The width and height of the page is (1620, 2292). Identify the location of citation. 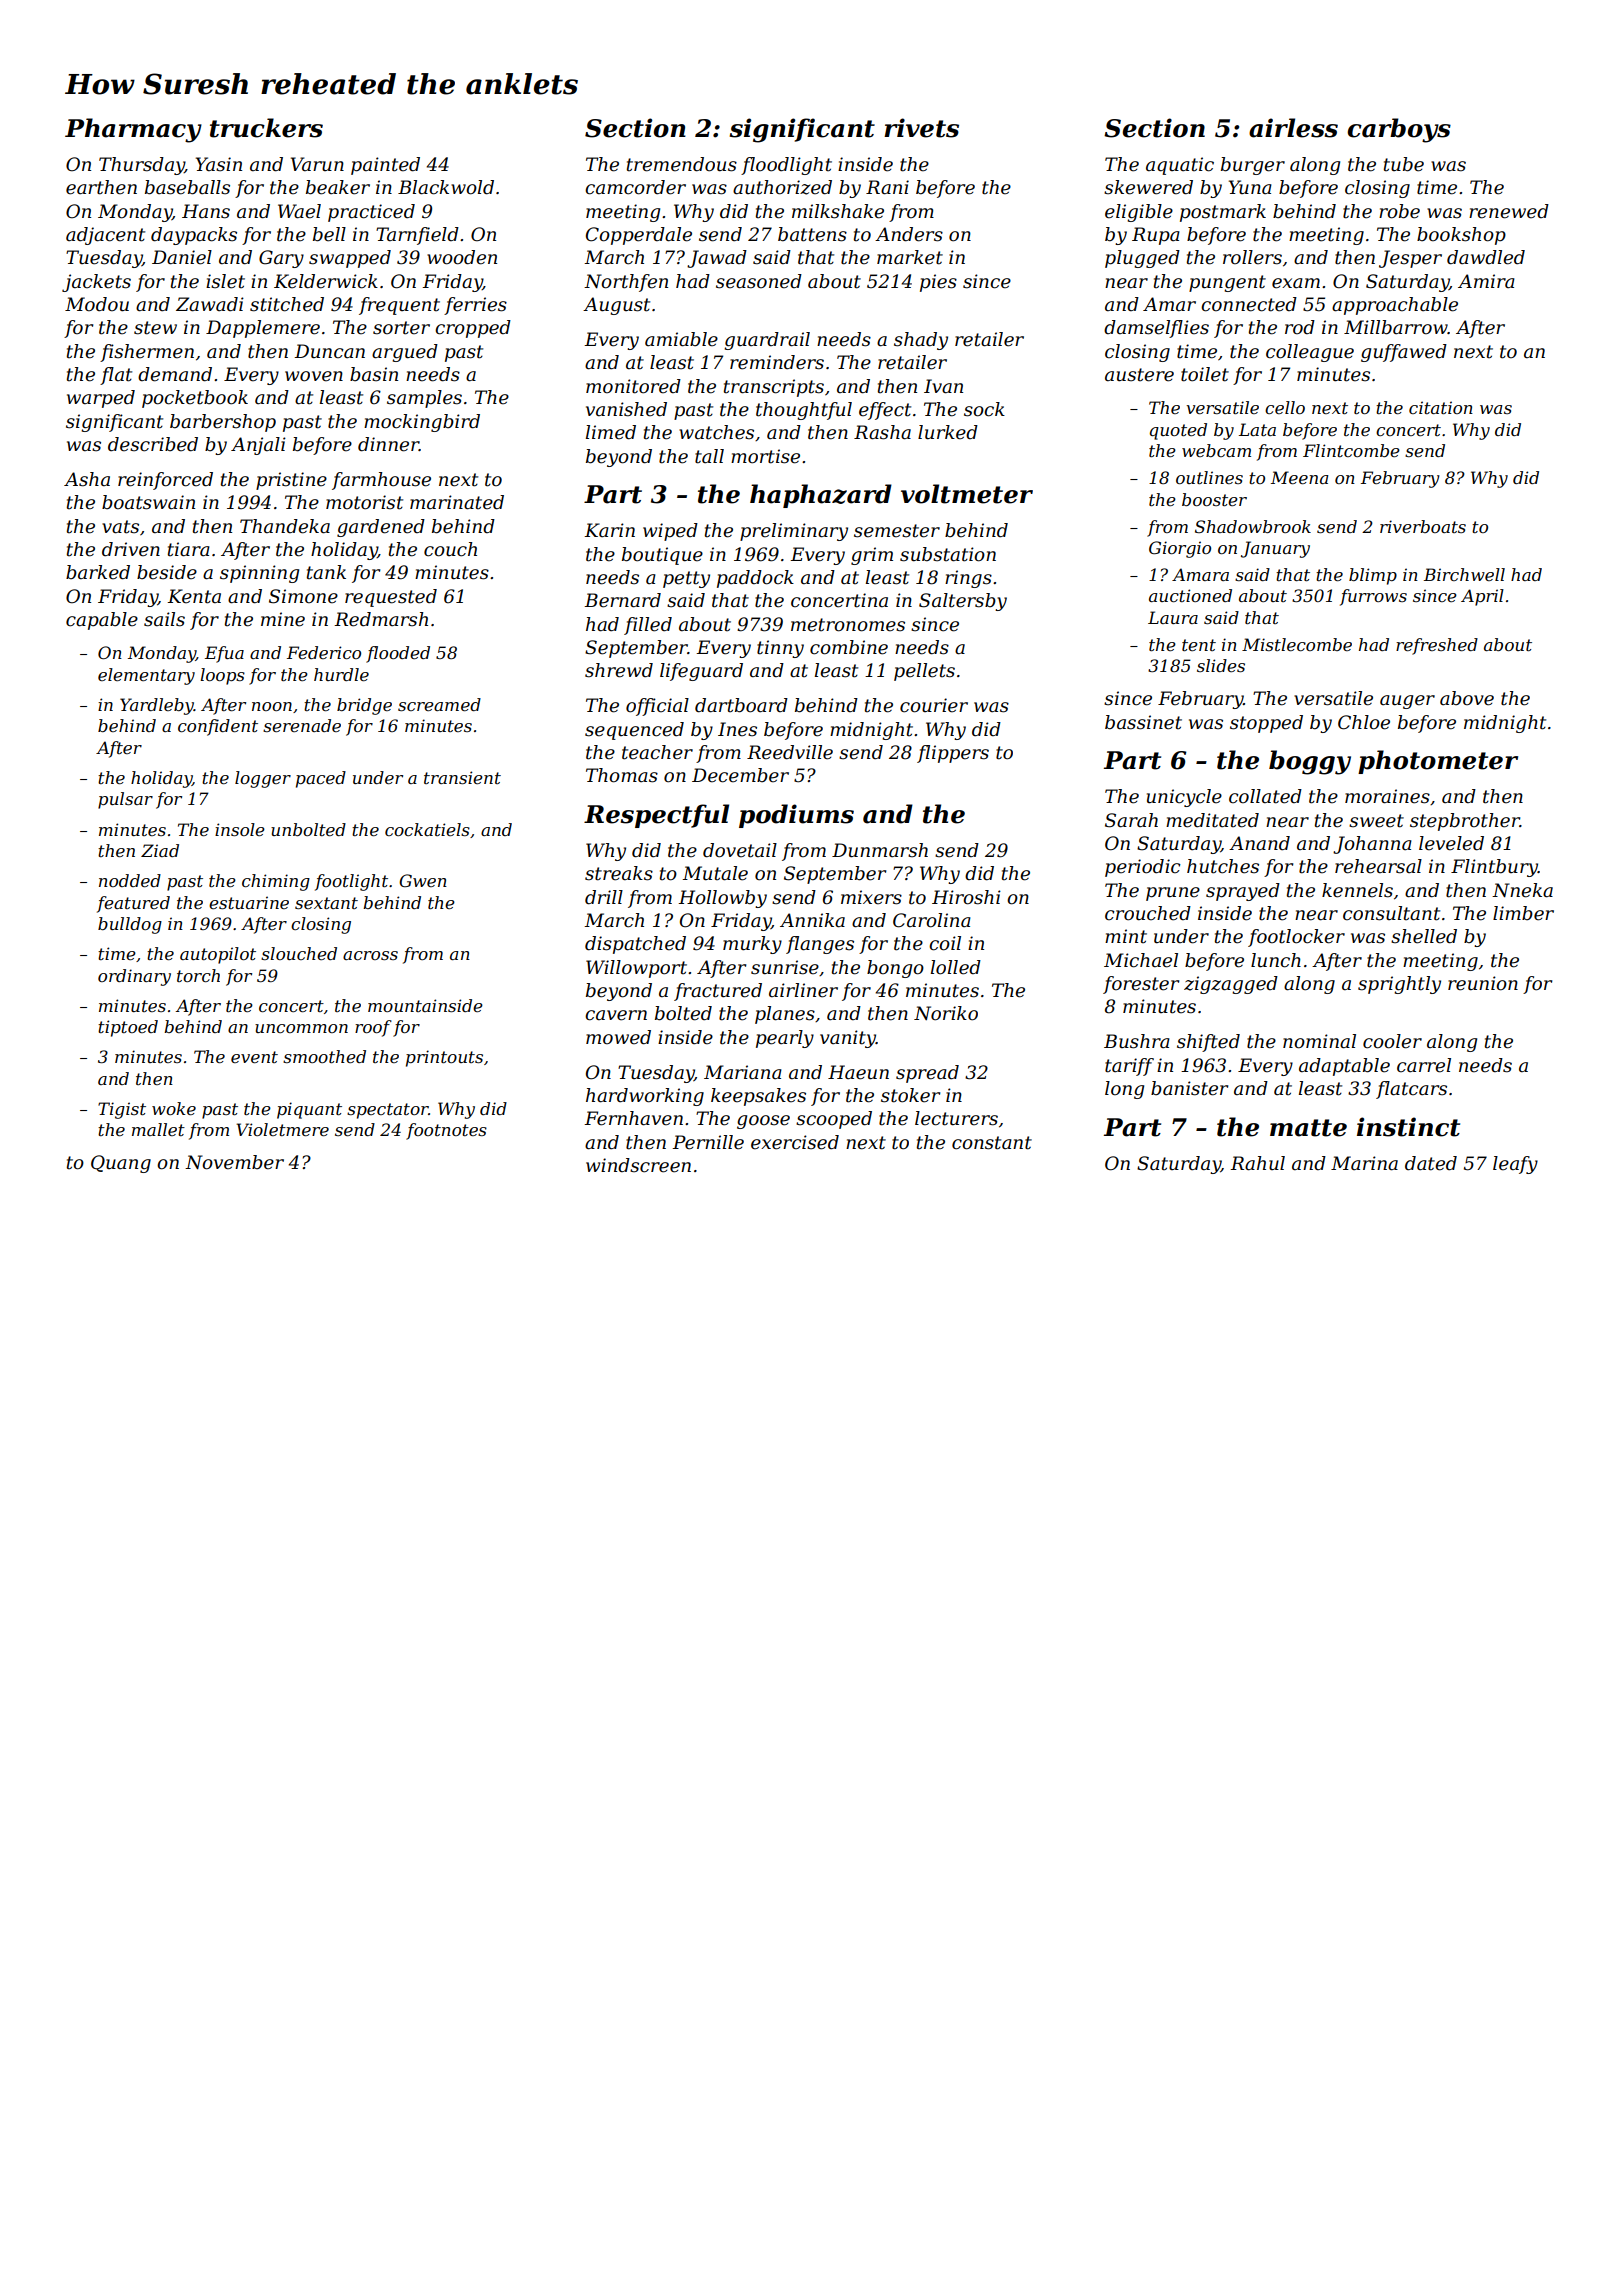
(1441, 407).
